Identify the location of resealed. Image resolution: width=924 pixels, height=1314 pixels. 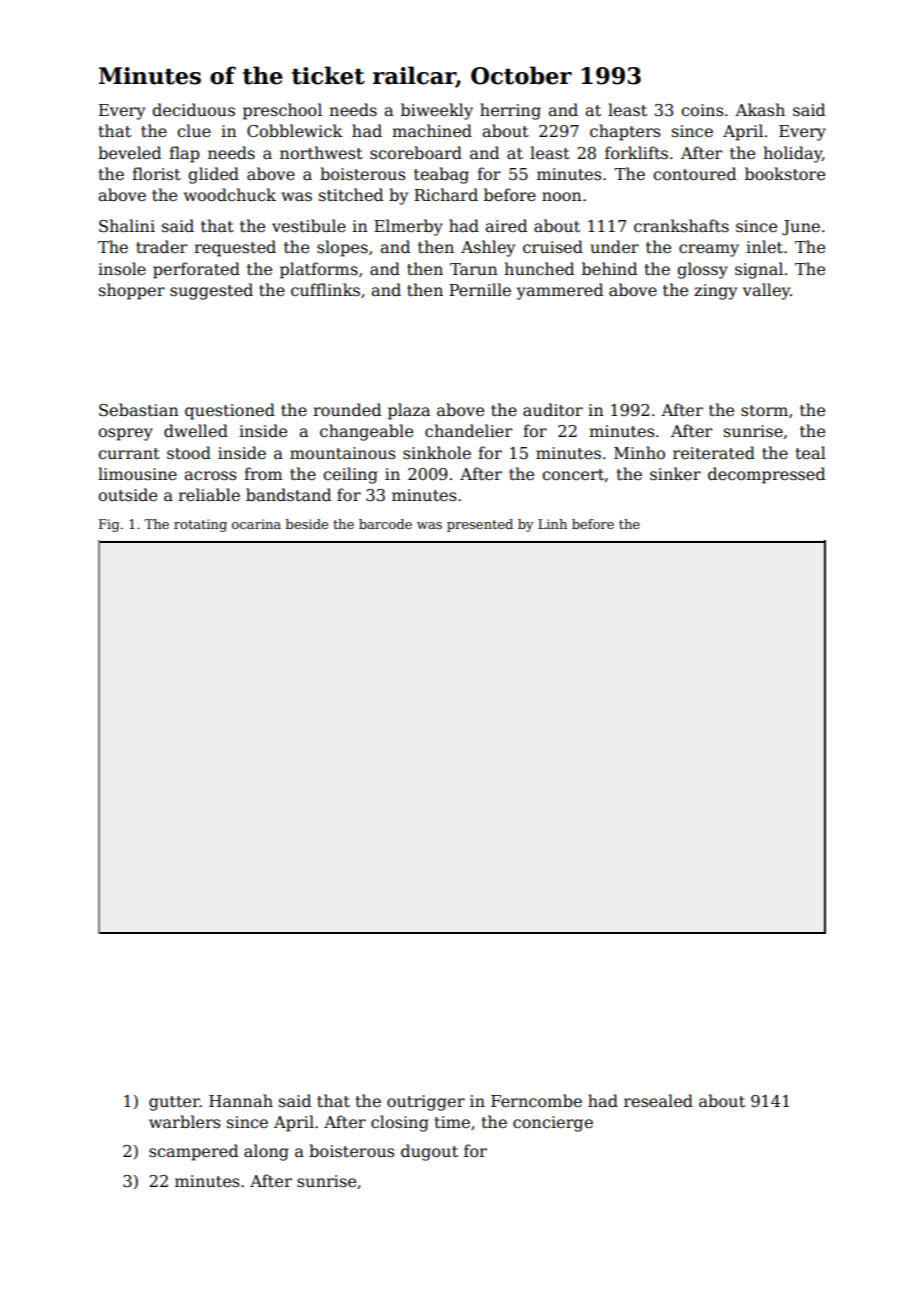
(658, 1101).
